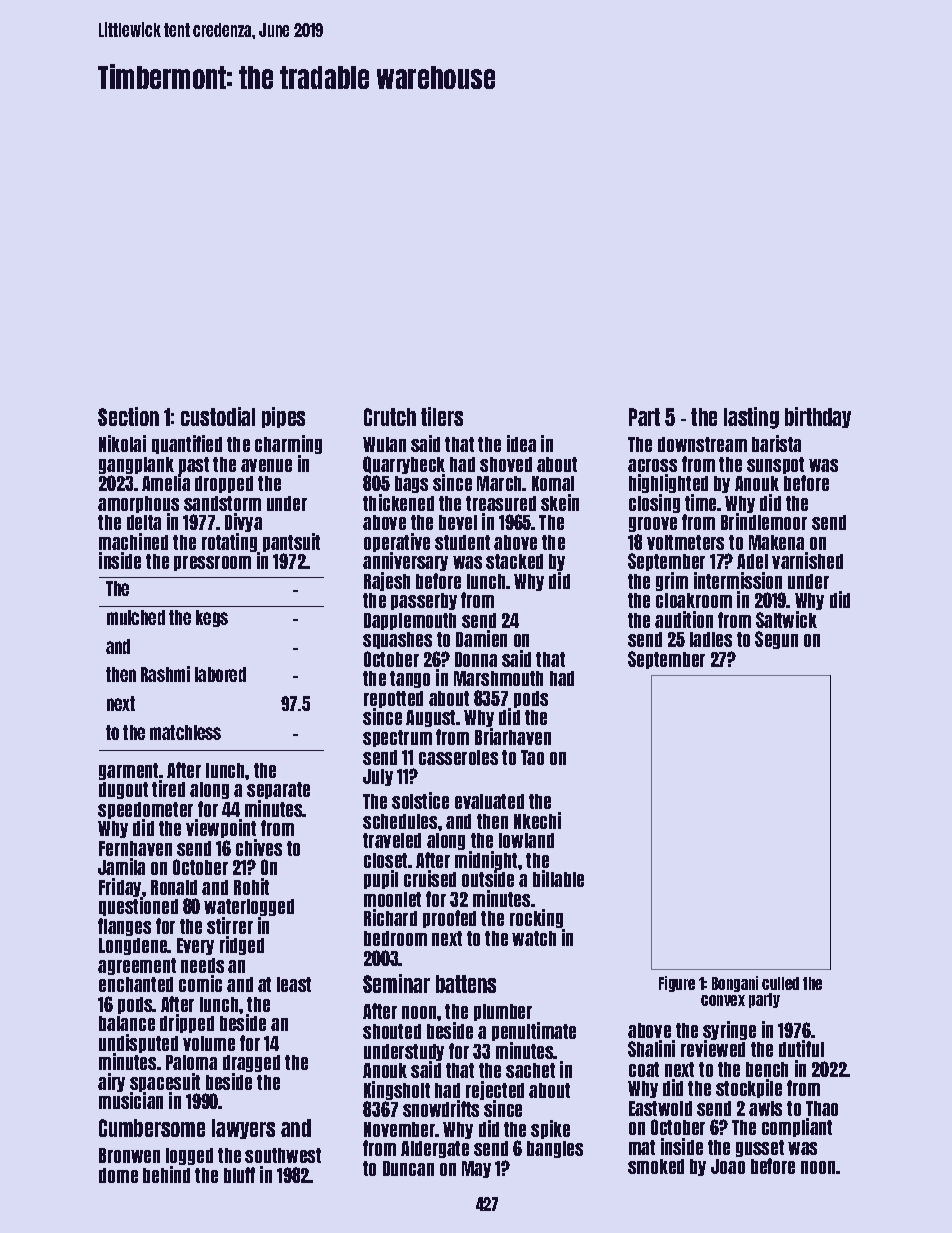 The height and width of the screenshot is (1233, 952). I want to click on Rohit, so click(251, 886).
